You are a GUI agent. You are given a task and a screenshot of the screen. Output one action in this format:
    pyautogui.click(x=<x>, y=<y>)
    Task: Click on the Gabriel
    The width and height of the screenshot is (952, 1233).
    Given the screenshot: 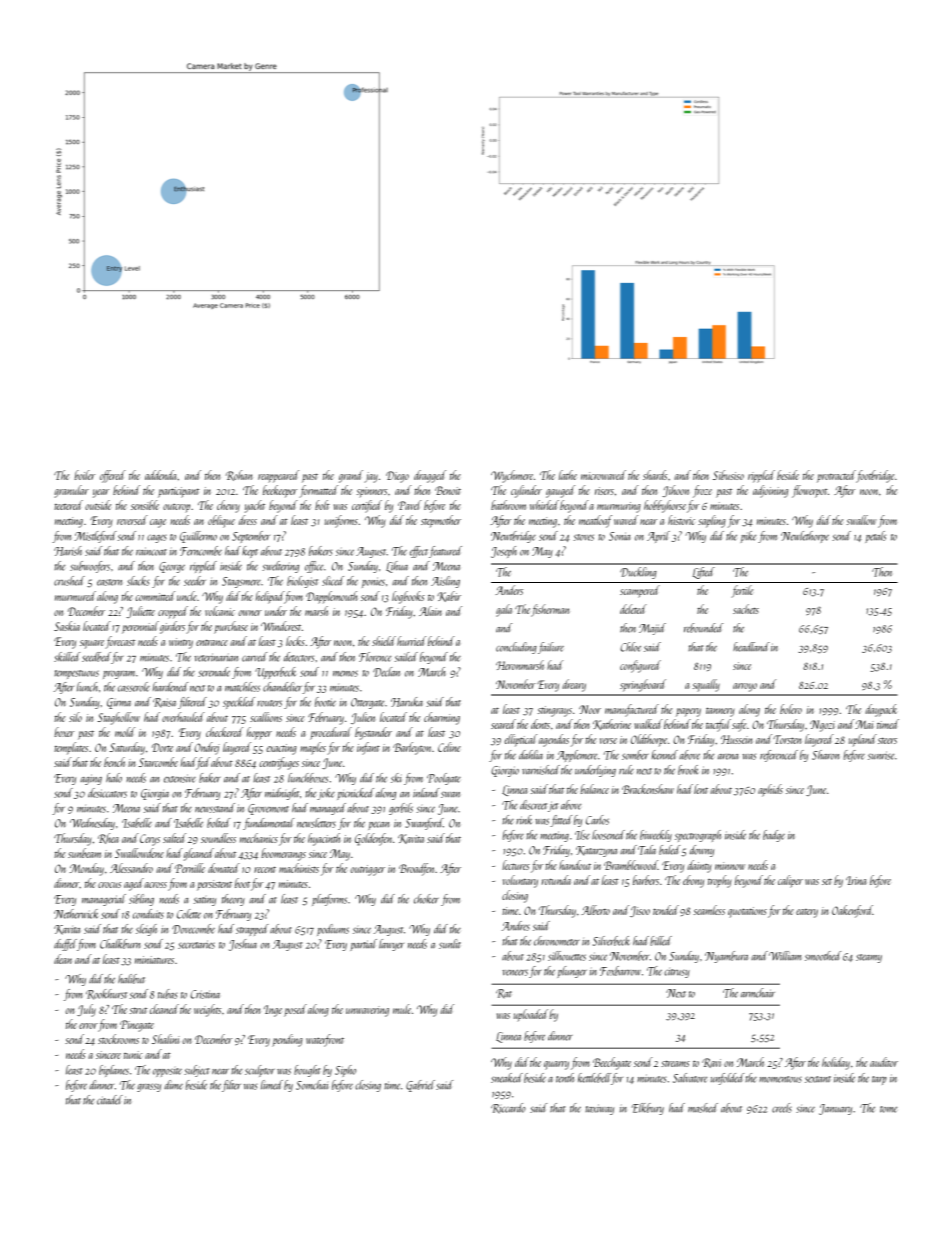 What is the action you would take?
    pyautogui.click(x=420, y=1086)
